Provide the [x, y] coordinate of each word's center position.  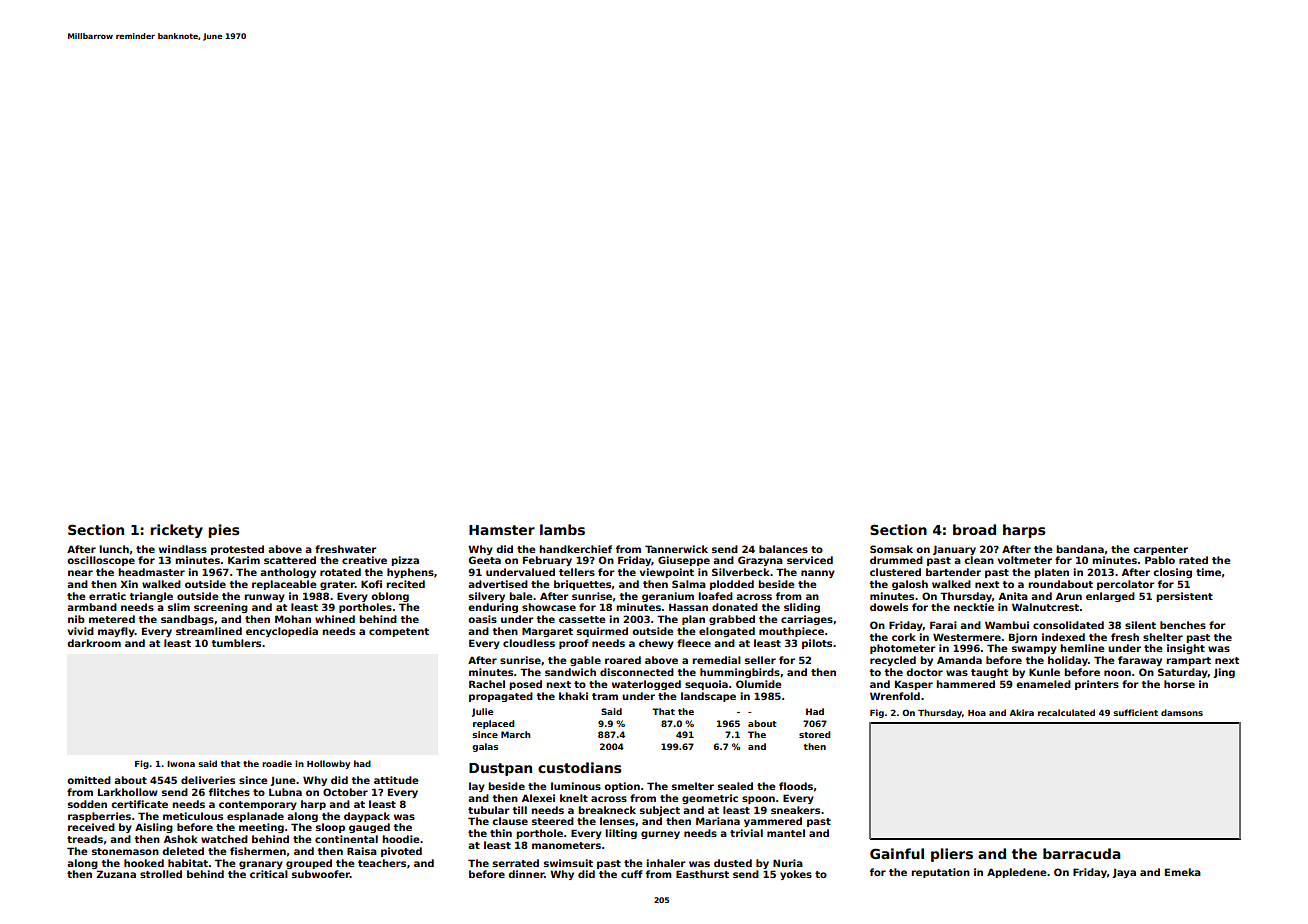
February [547, 561]
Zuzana [116, 874]
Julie [482, 712]
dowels [889, 607]
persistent [1184, 597]
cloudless [529, 643]
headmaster [151, 572]
